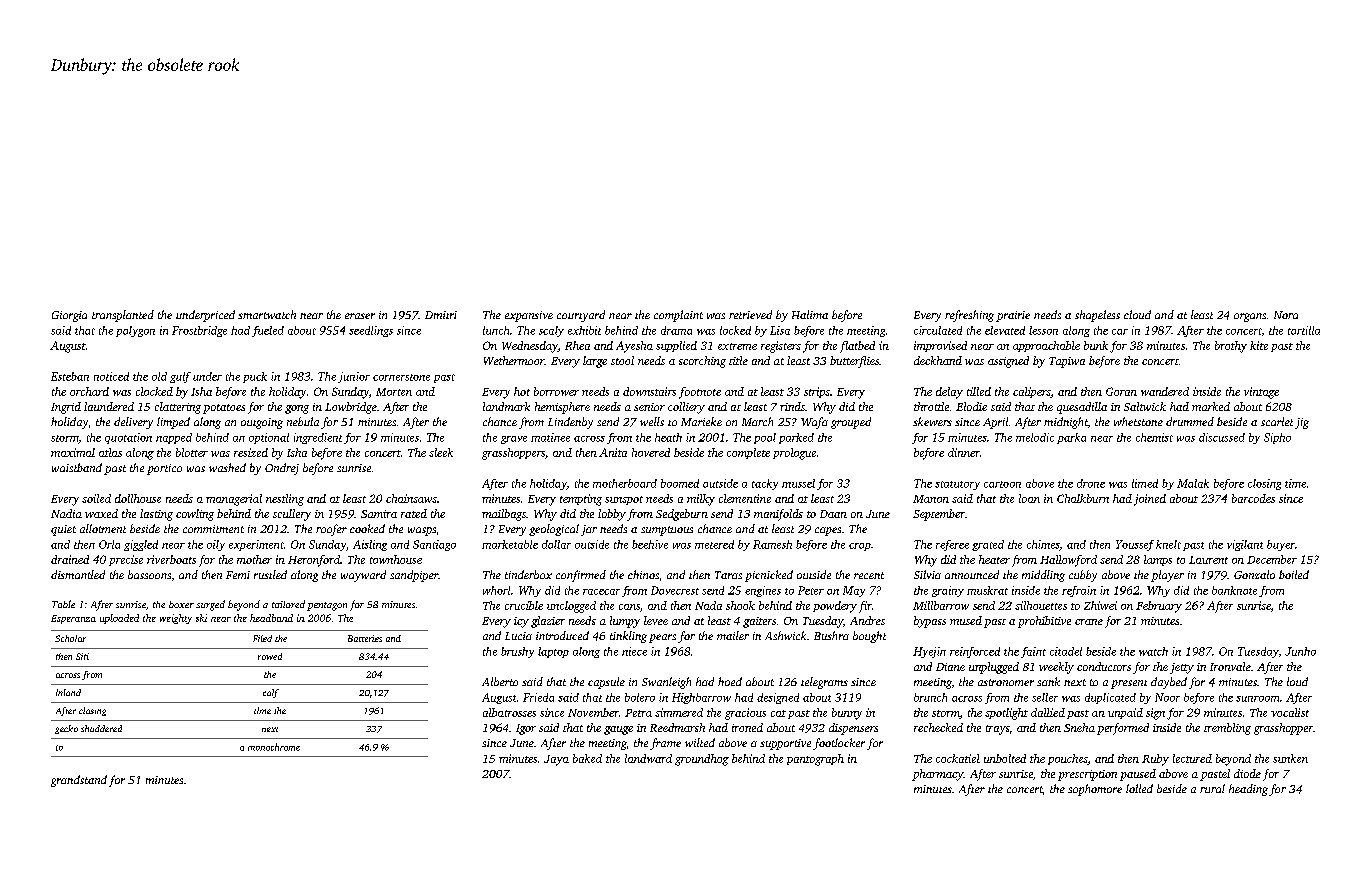 Image resolution: width=1372 pixels, height=887 pixels. What do you see at coordinates (1300, 651) in the screenshot?
I see `Junho` at bounding box center [1300, 651].
